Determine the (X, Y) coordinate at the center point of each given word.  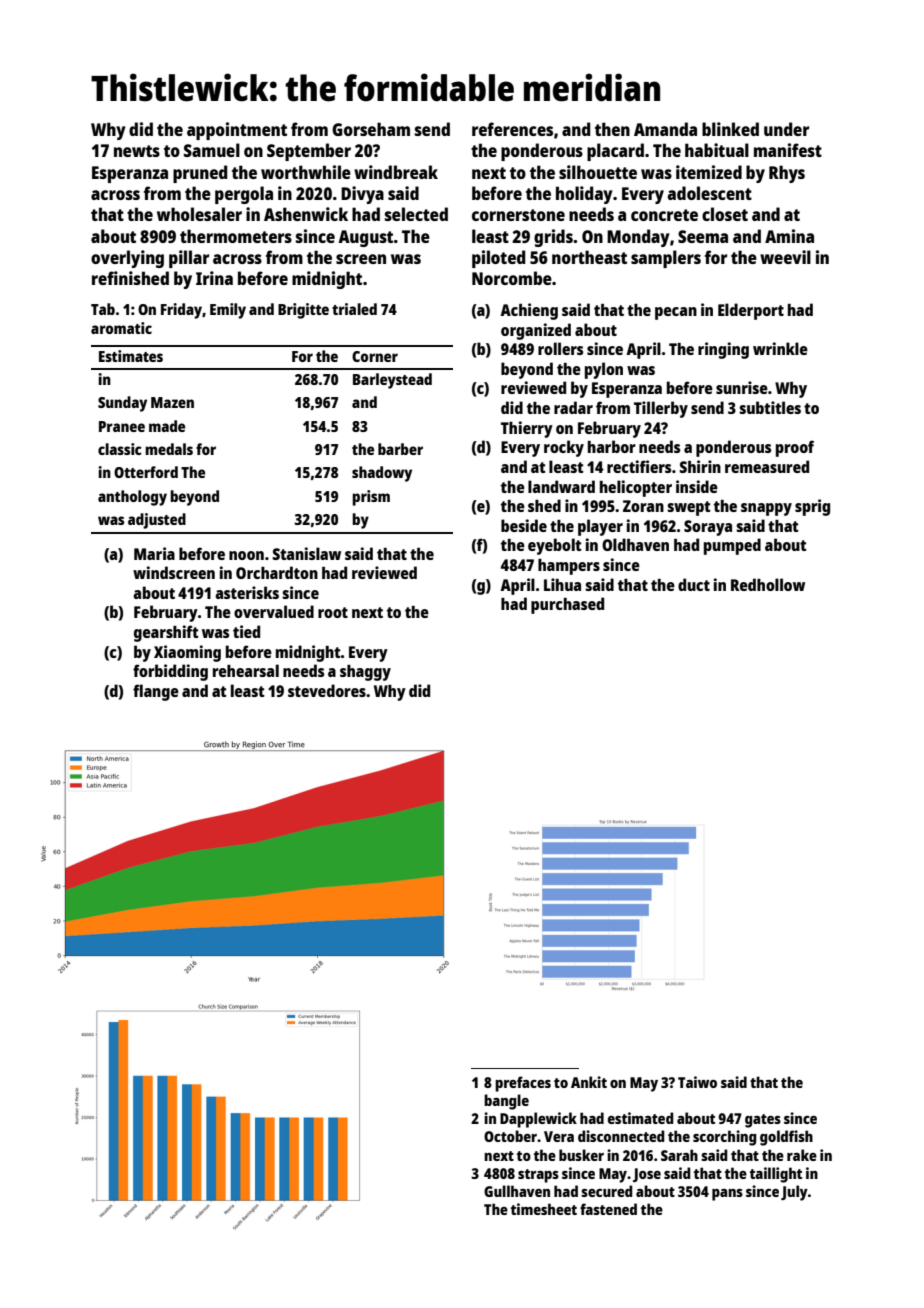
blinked (730, 129)
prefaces (523, 1084)
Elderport (751, 311)
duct (694, 584)
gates (763, 1121)
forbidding (170, 672)
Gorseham (371, 129)
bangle (506, 1102)
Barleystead (392, 381)
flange (156, 692)
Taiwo (697, 1082)
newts (137, 151)
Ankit (589, 1082)
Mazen (172, 402)
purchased (567, 605)
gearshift (166, 633)
